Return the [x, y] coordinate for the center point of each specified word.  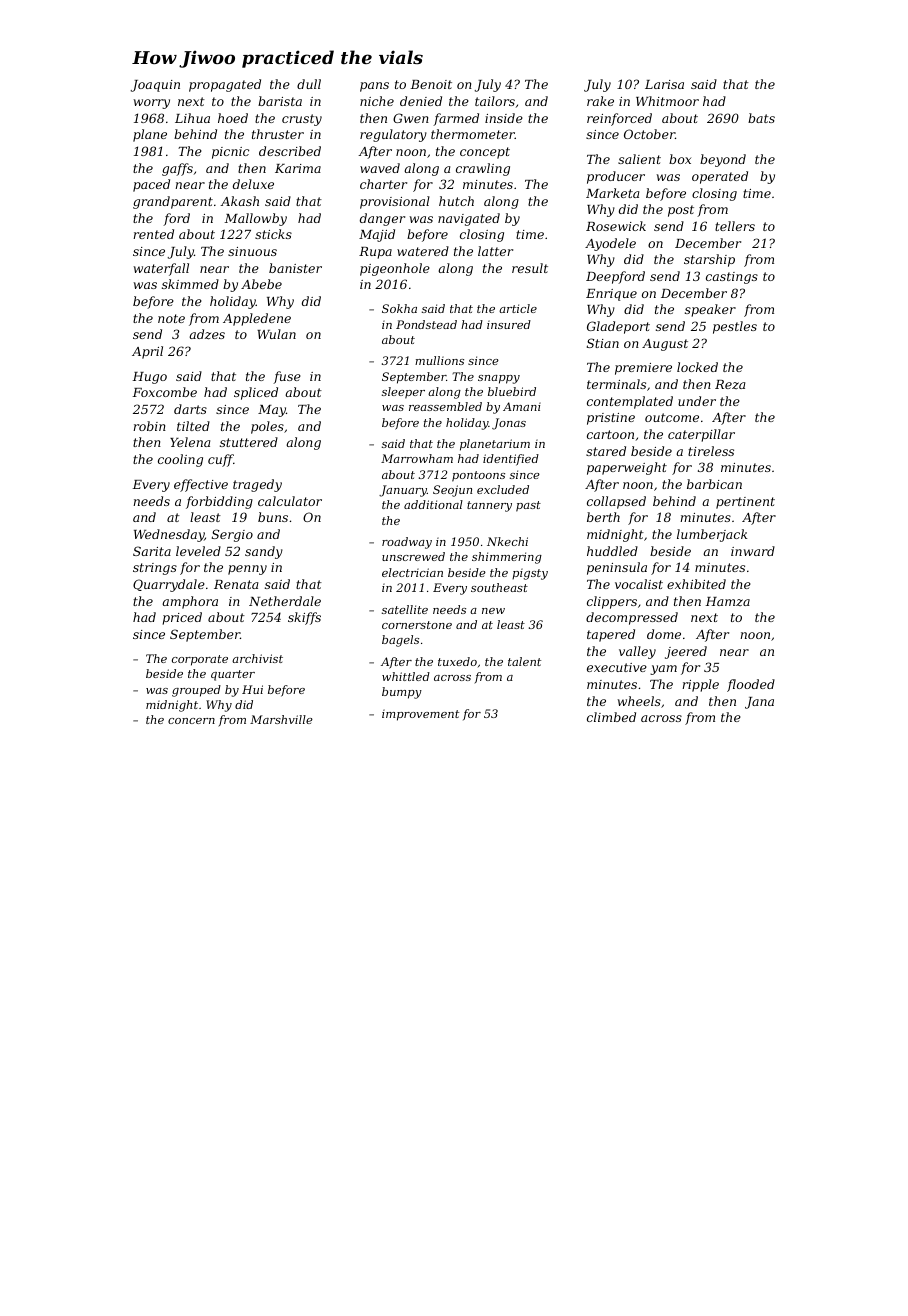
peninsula [617, 568]
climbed [611, 717]
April [147, 352]
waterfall [161, 269]
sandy [264, 552]
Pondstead [426, 324]
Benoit [431, 84]
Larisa [664, 84]
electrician [412, 572]
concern [191, 721]
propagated [225, 85]
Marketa [612, 193]
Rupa [375, 253]
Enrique [611, 295]
